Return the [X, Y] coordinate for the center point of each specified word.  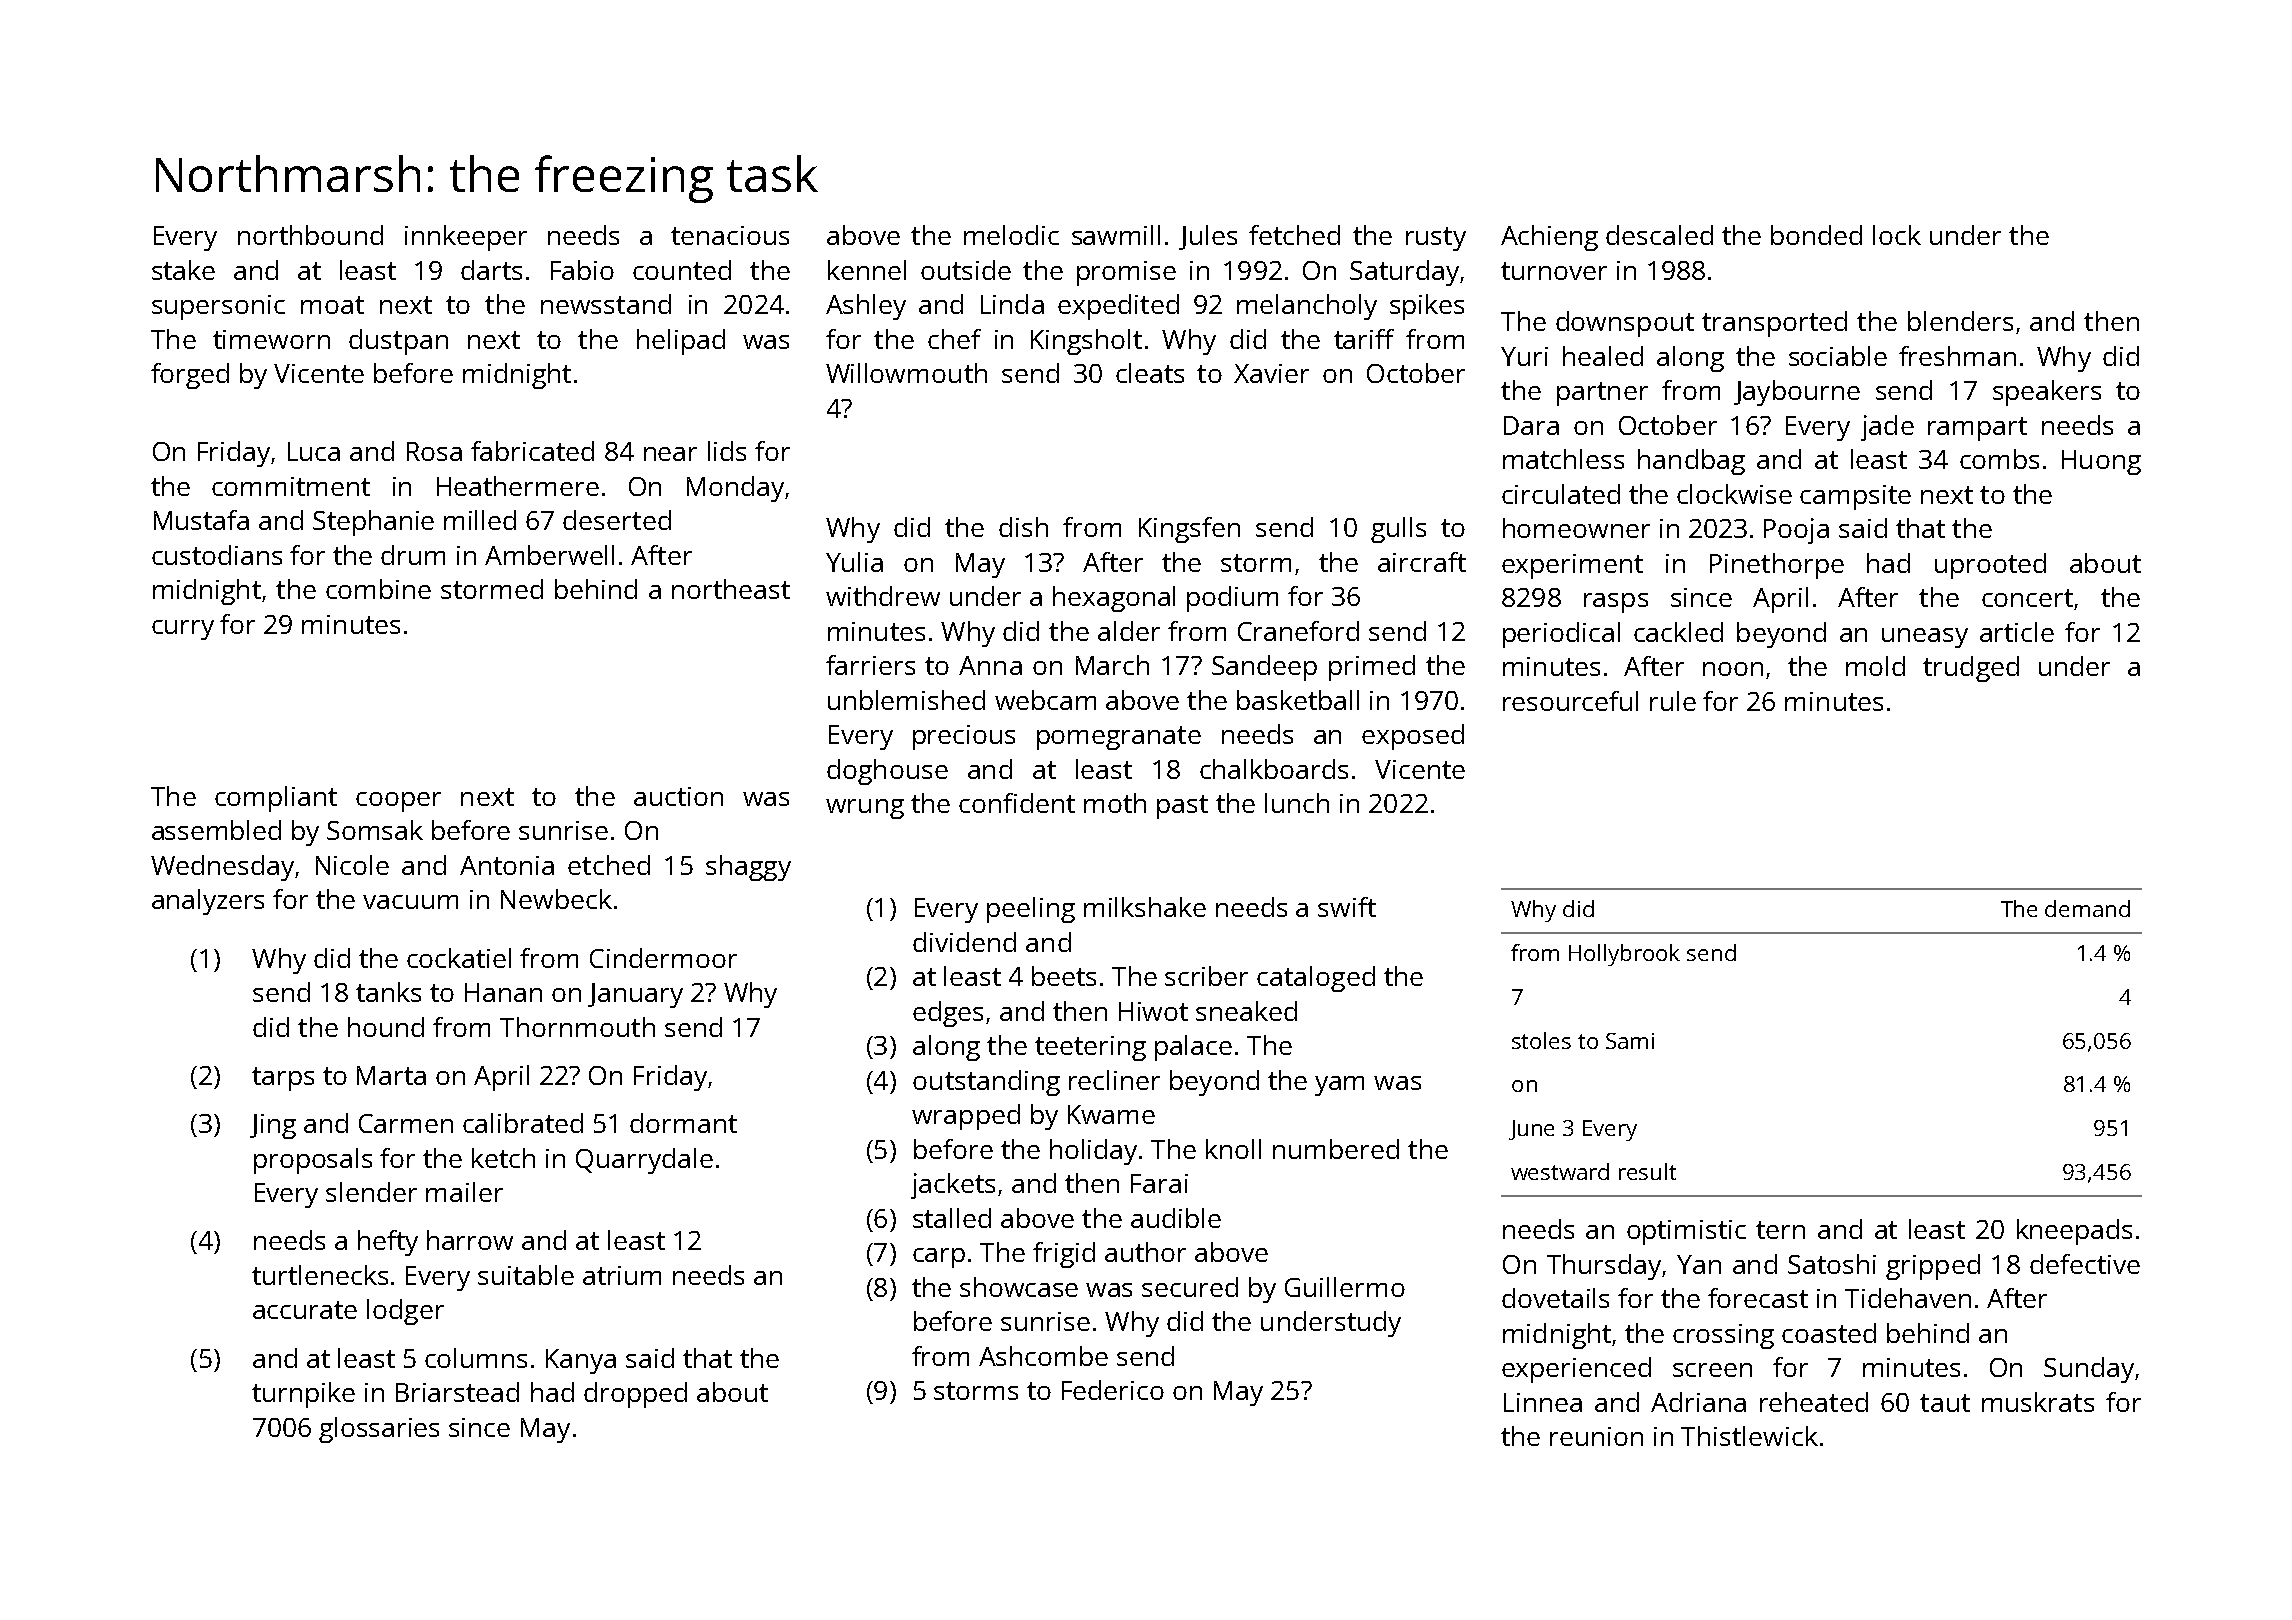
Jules [1208, 237]
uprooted [1990, 566]
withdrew [883, 596]
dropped [635, 1395]
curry [183, 630]
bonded [1816, 235]
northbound [310, 235]
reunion [1596, 1436]
